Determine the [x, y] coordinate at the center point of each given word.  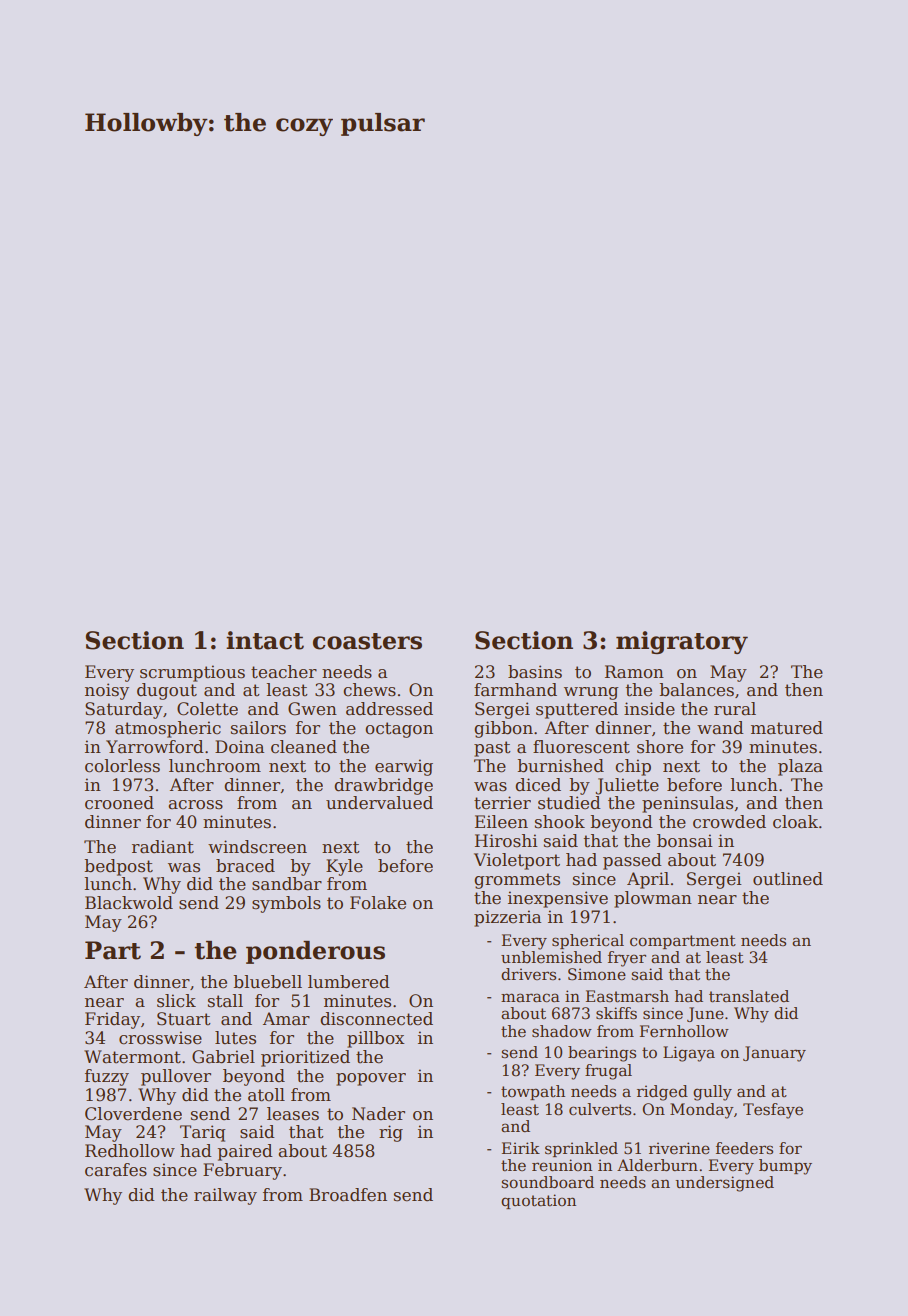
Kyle [344, 867]
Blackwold [129, 903]
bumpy [785, 1167]
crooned [119, 803]
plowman [653, 899]
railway [225, 1196]
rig [391, 1133]
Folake [378, 903]
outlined [788, 879]
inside [649, 709]
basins [535, 672]
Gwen [312, 709]
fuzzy [107, 1077]
